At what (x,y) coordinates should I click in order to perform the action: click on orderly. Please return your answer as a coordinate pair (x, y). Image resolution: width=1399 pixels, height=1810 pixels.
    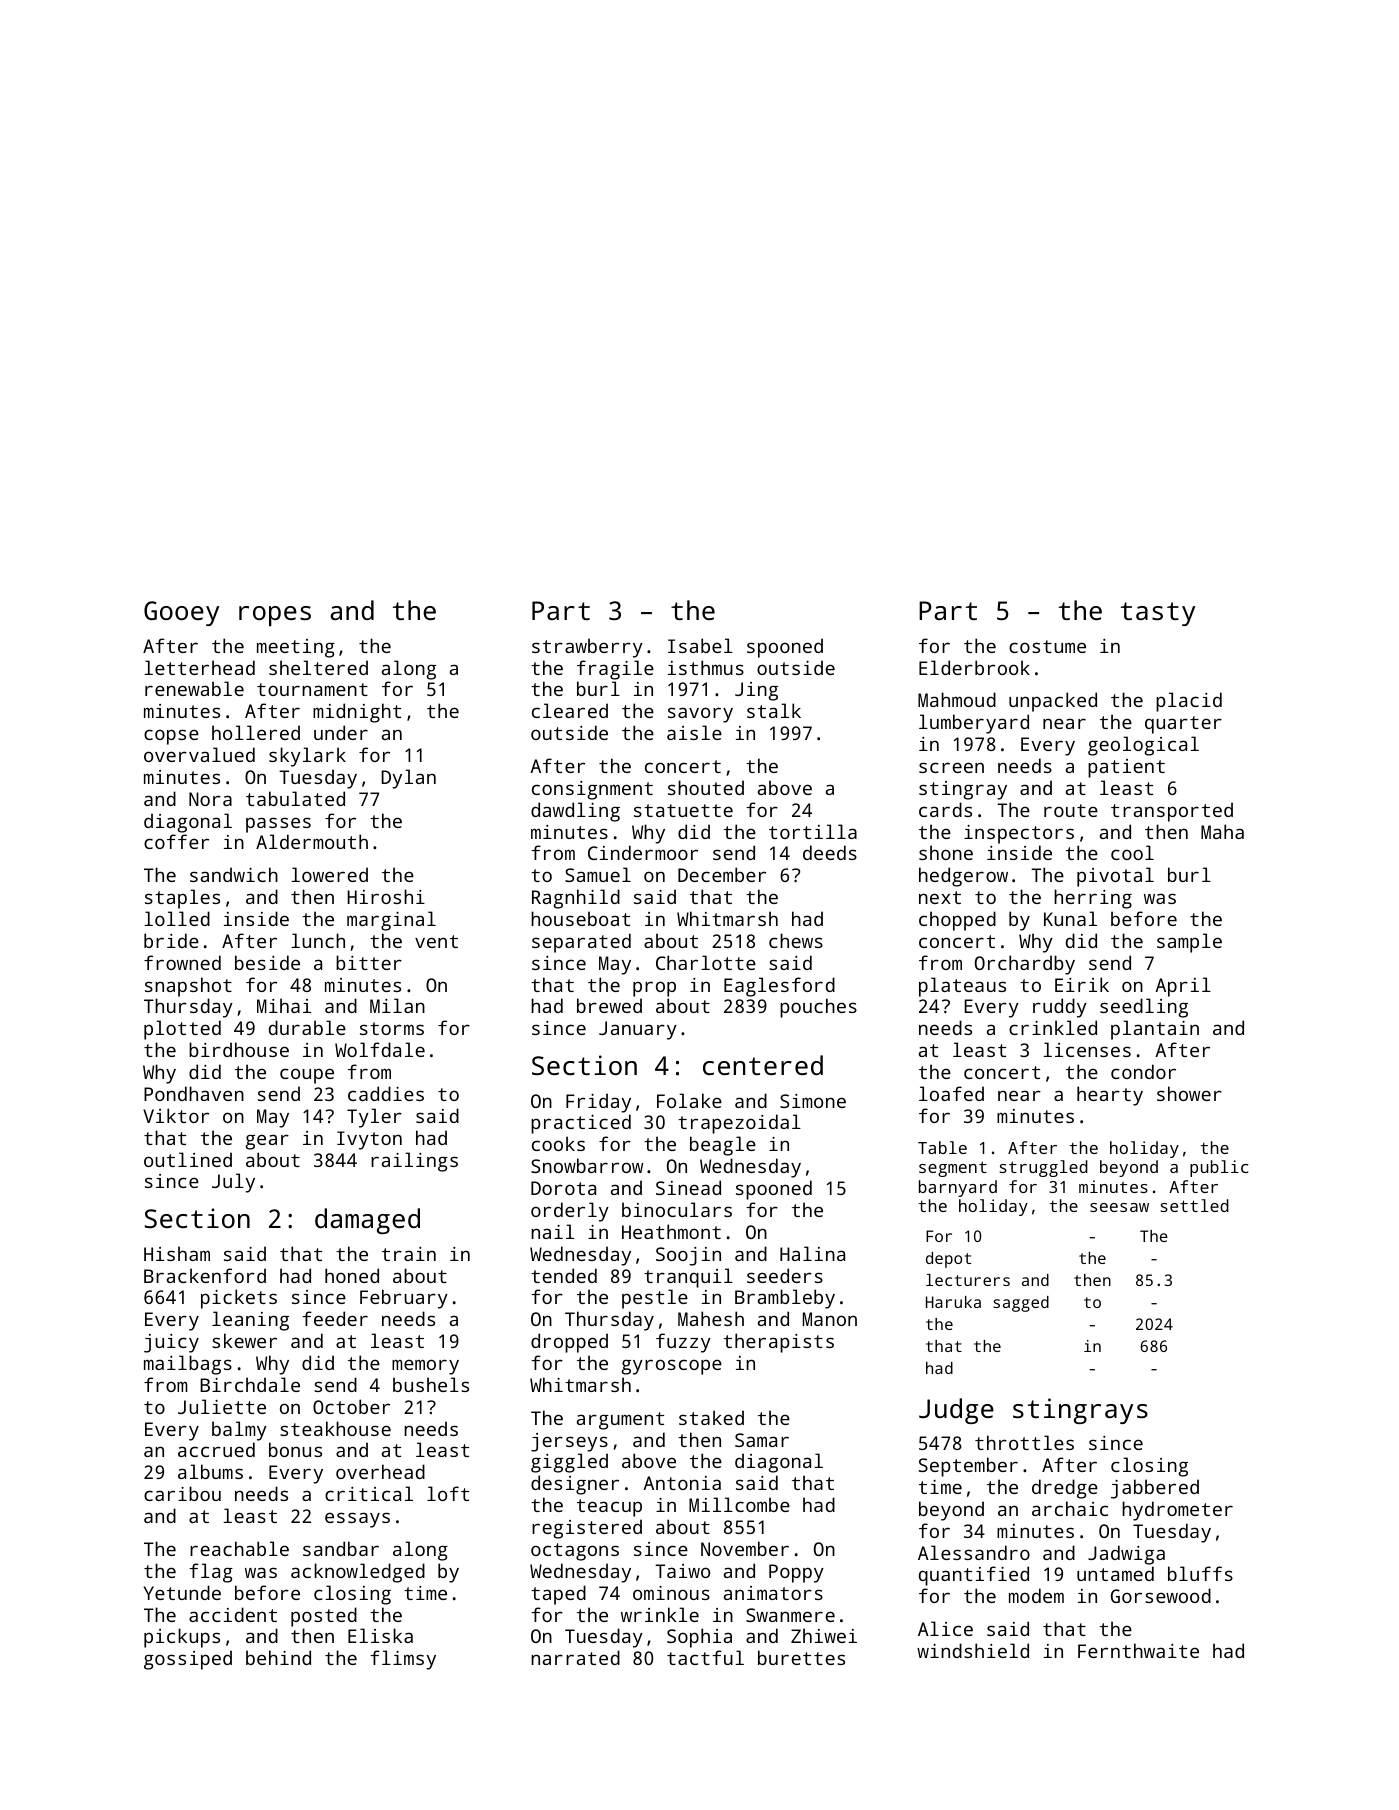
    Looking at the image, I should click on (570, 1212).
